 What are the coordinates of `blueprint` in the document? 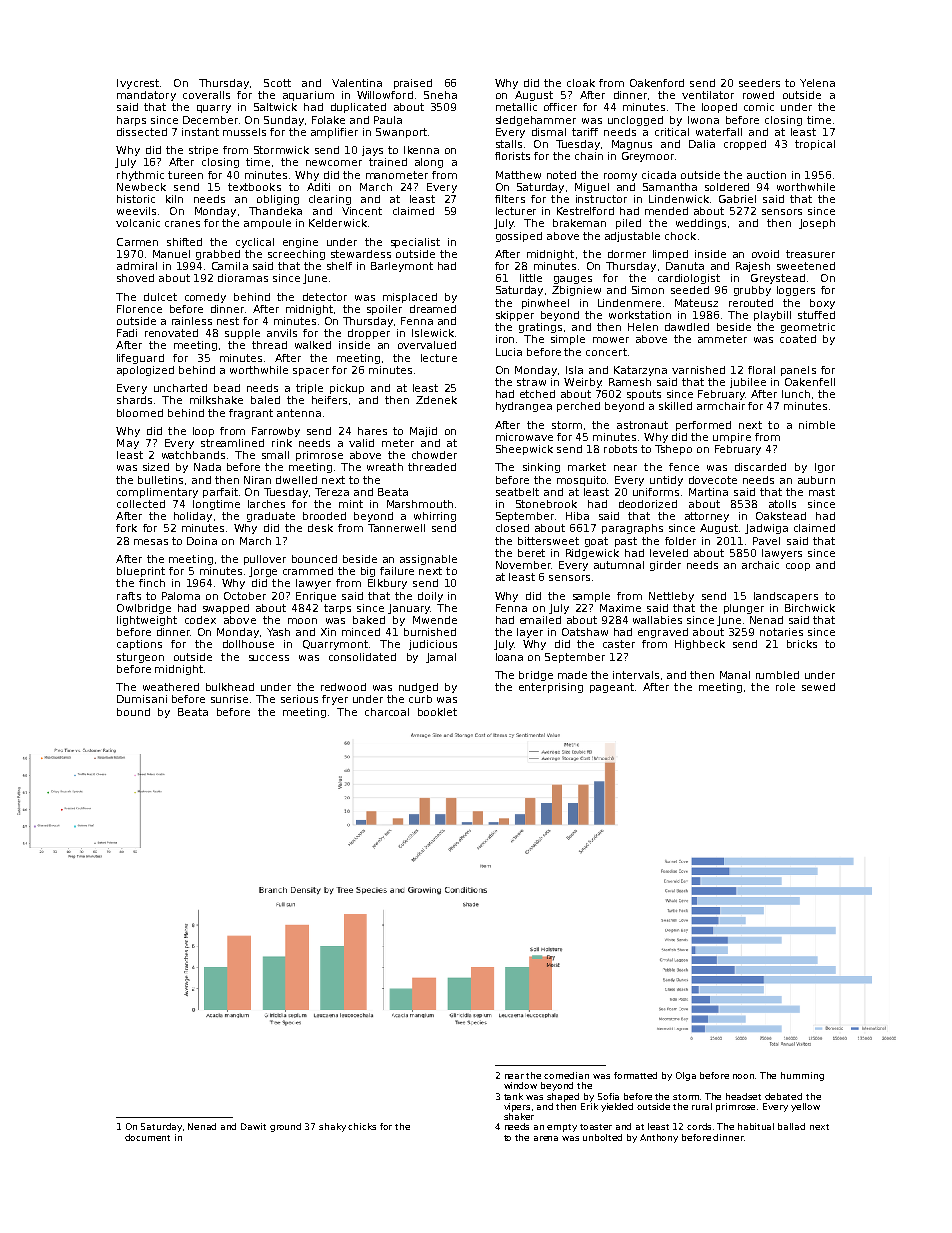 It's located at (141, 572).
